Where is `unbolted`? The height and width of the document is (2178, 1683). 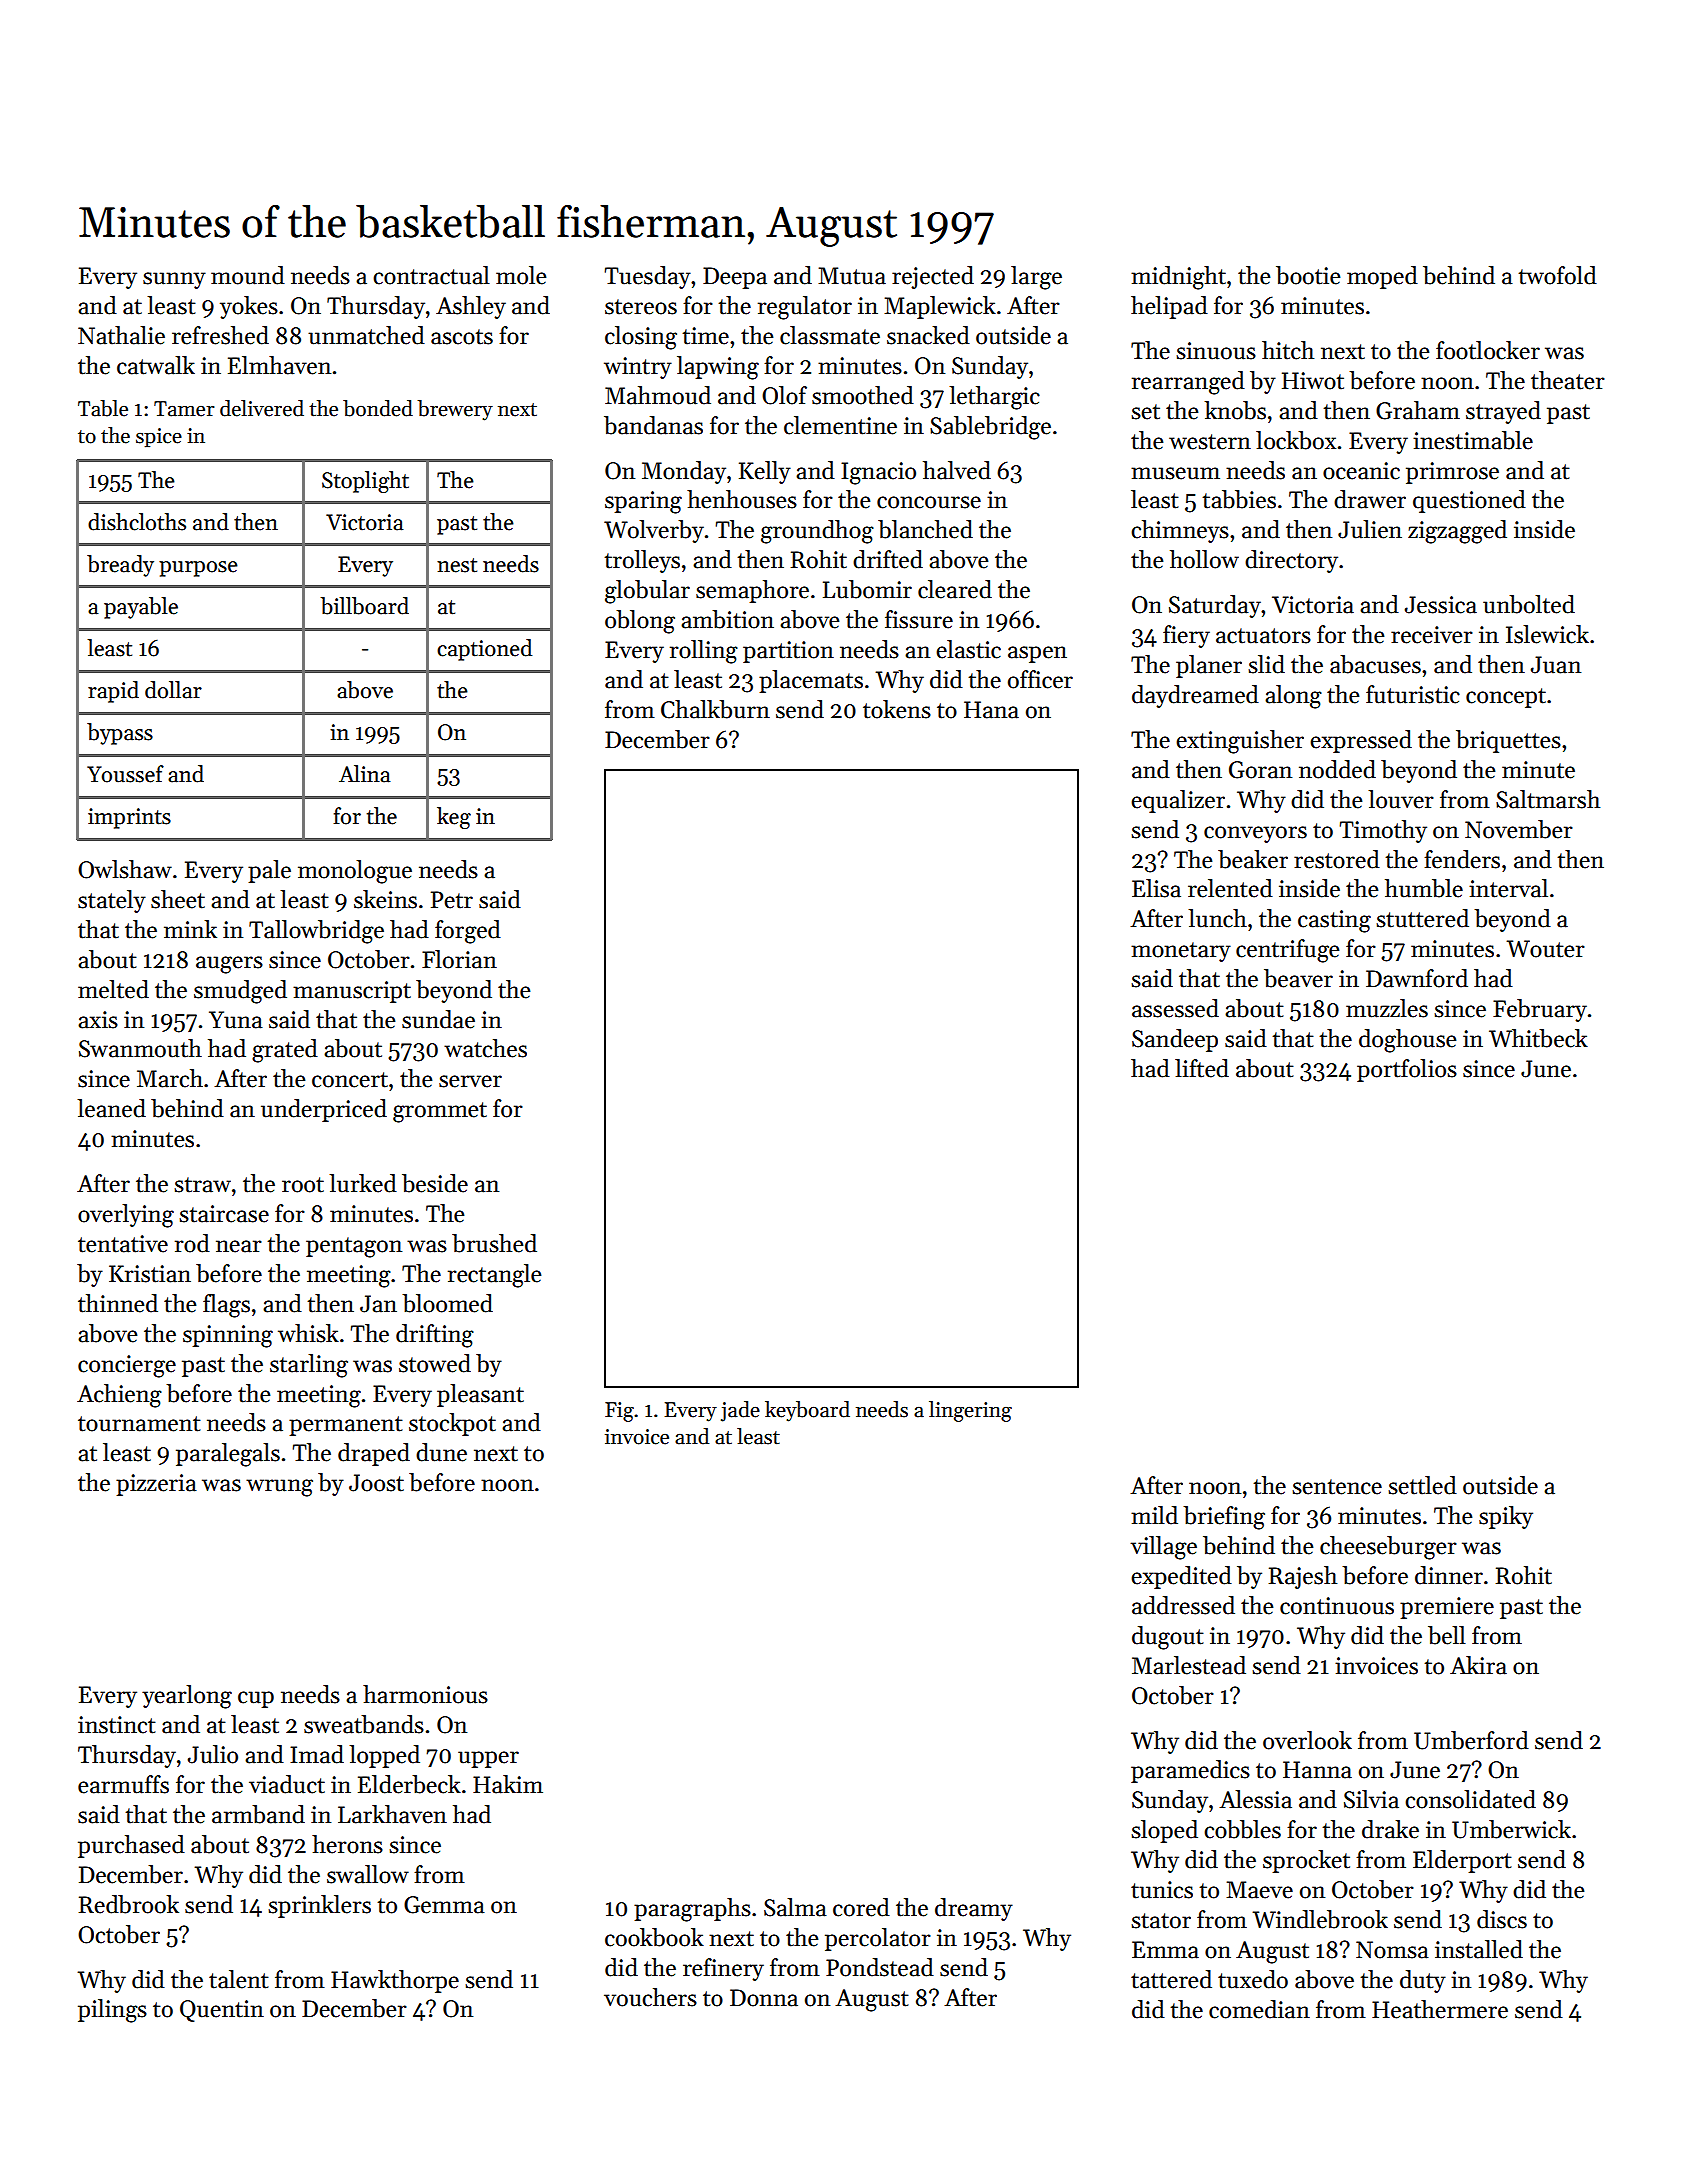
unbolted is located at coordinates (1529, 604).
